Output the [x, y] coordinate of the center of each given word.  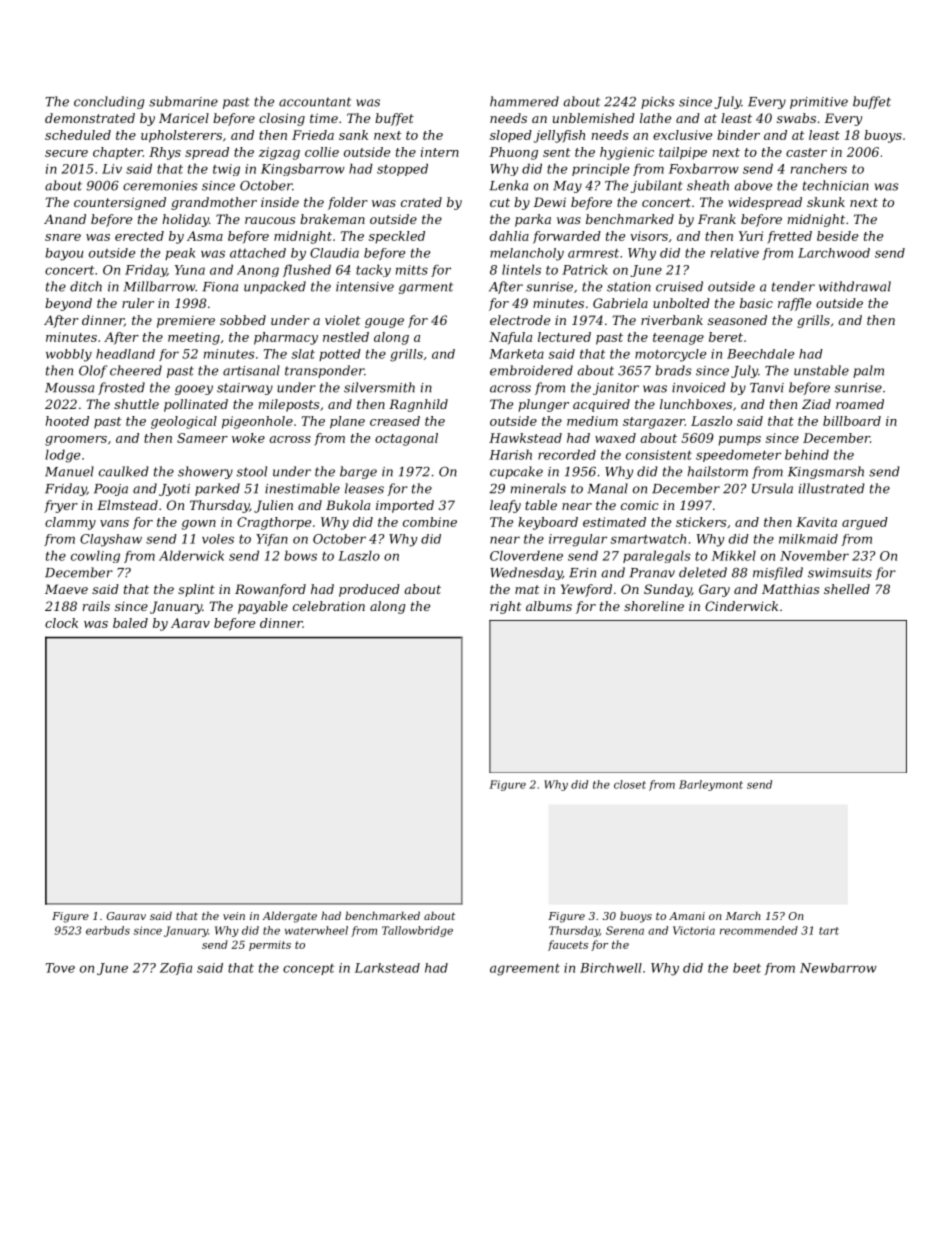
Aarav [190, 623]
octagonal [406, 439]
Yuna [190, 270]
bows [300, 555]
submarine [183, 101]
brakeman [332, 219]
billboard [852, 421]
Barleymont [711, 785]
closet [630, 784]
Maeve [66, 589]
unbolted [681, 303]
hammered [524, 101]
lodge [62, 456]
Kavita [816, 522]
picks [658, 102]
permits [270, 946]
